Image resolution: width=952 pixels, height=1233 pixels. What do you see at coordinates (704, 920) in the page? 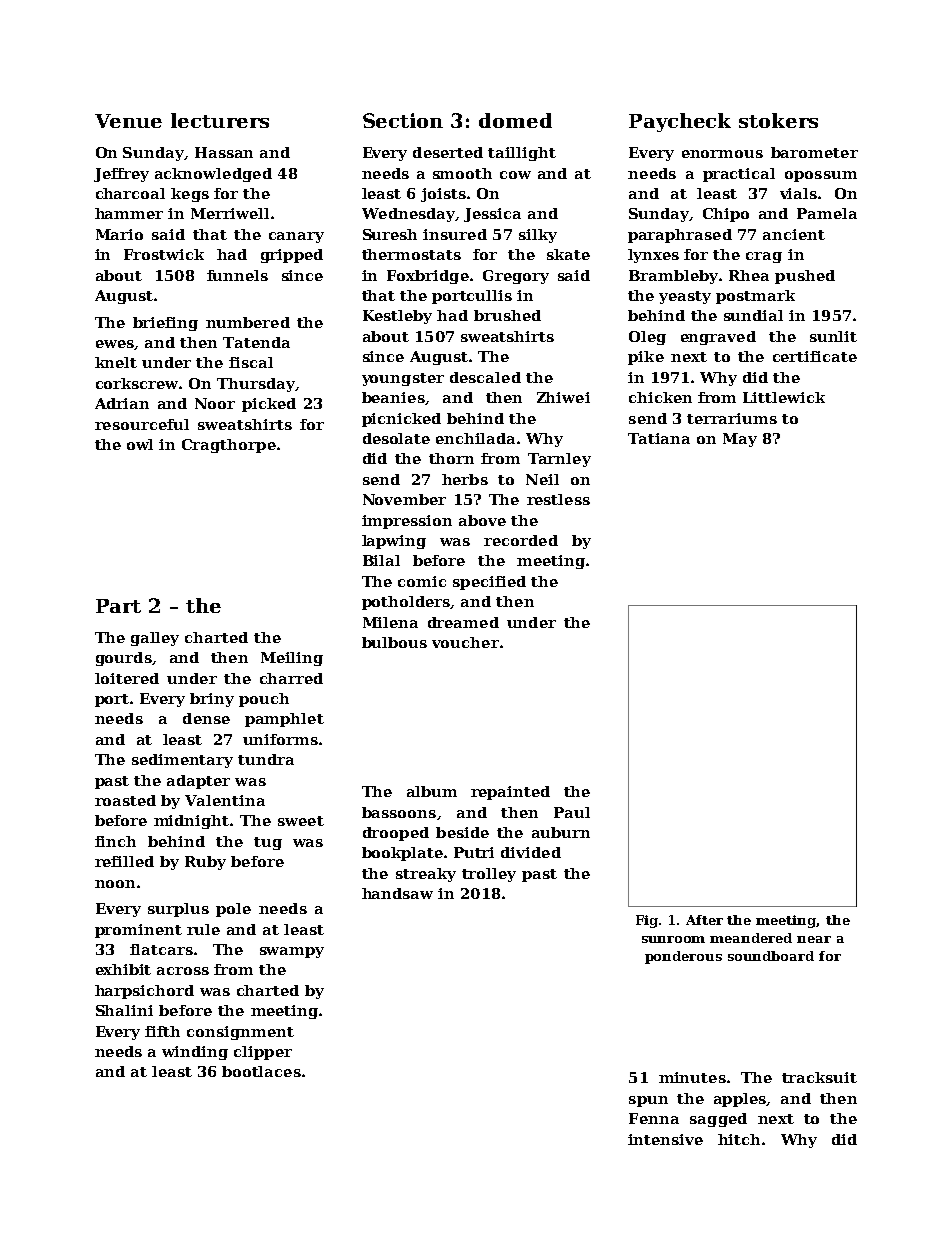
I see `After` at bounding box center [704, 920].
